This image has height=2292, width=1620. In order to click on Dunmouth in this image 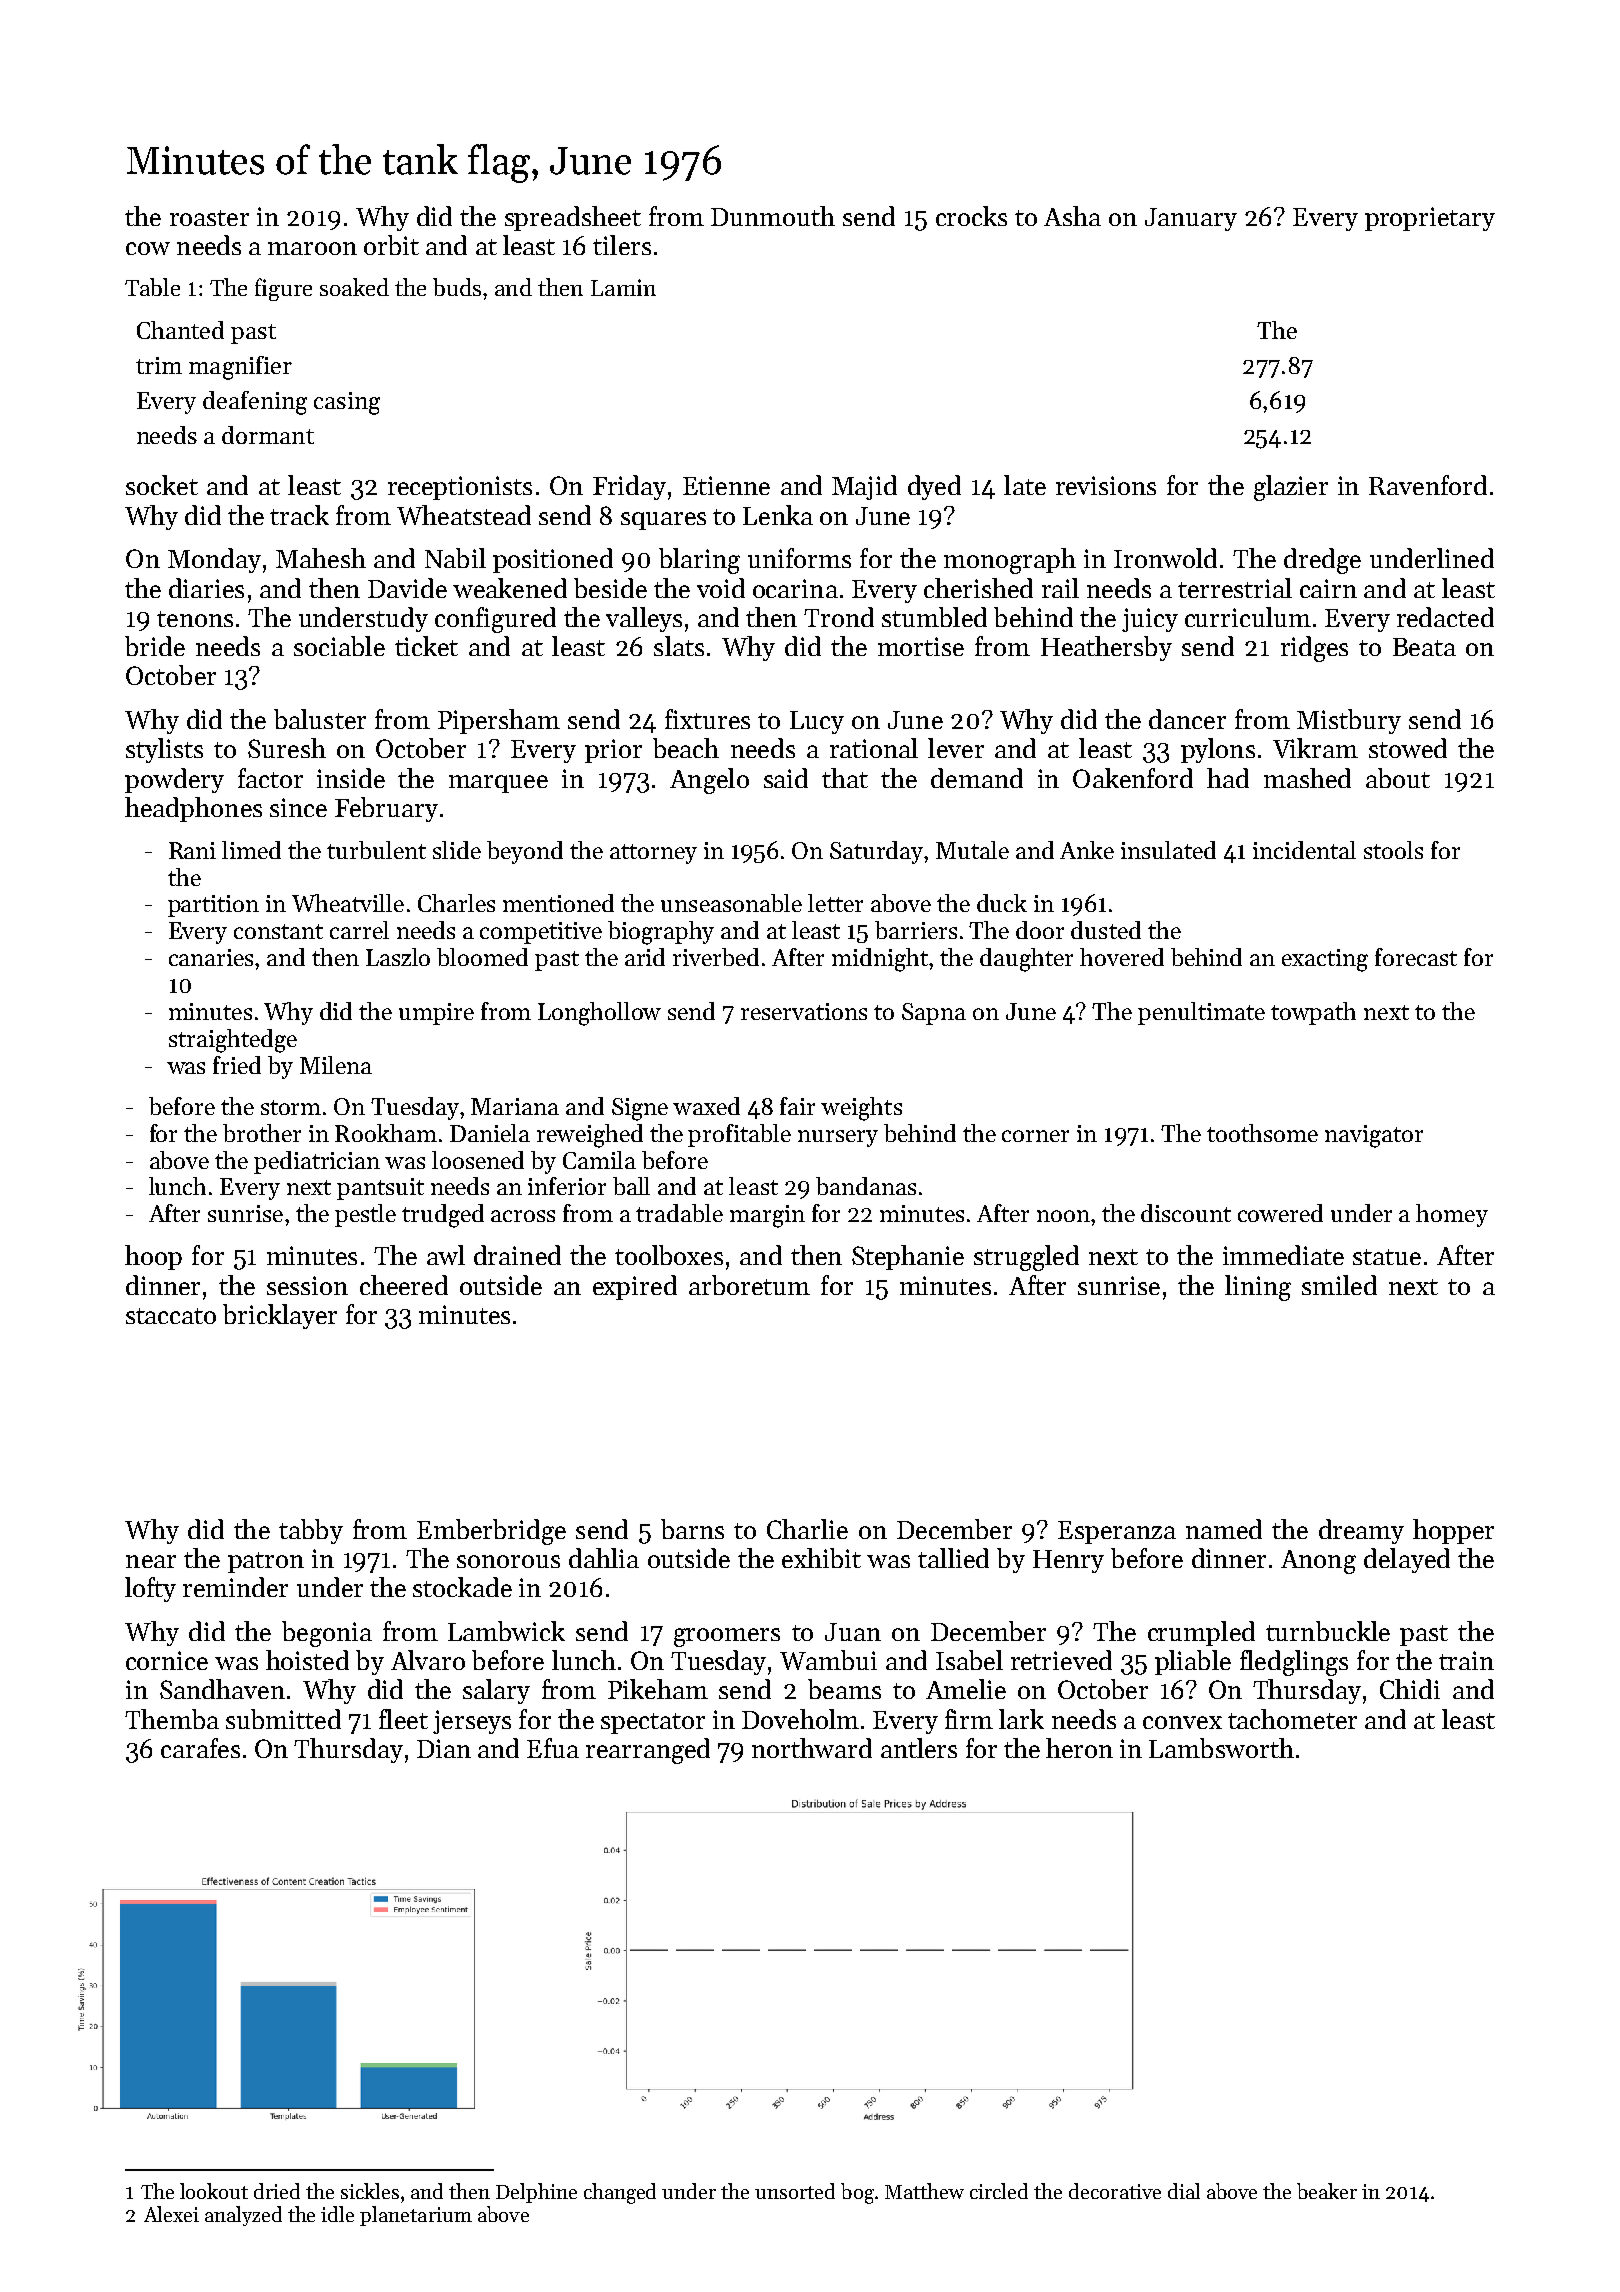, I will do `click(773, 216)`.
